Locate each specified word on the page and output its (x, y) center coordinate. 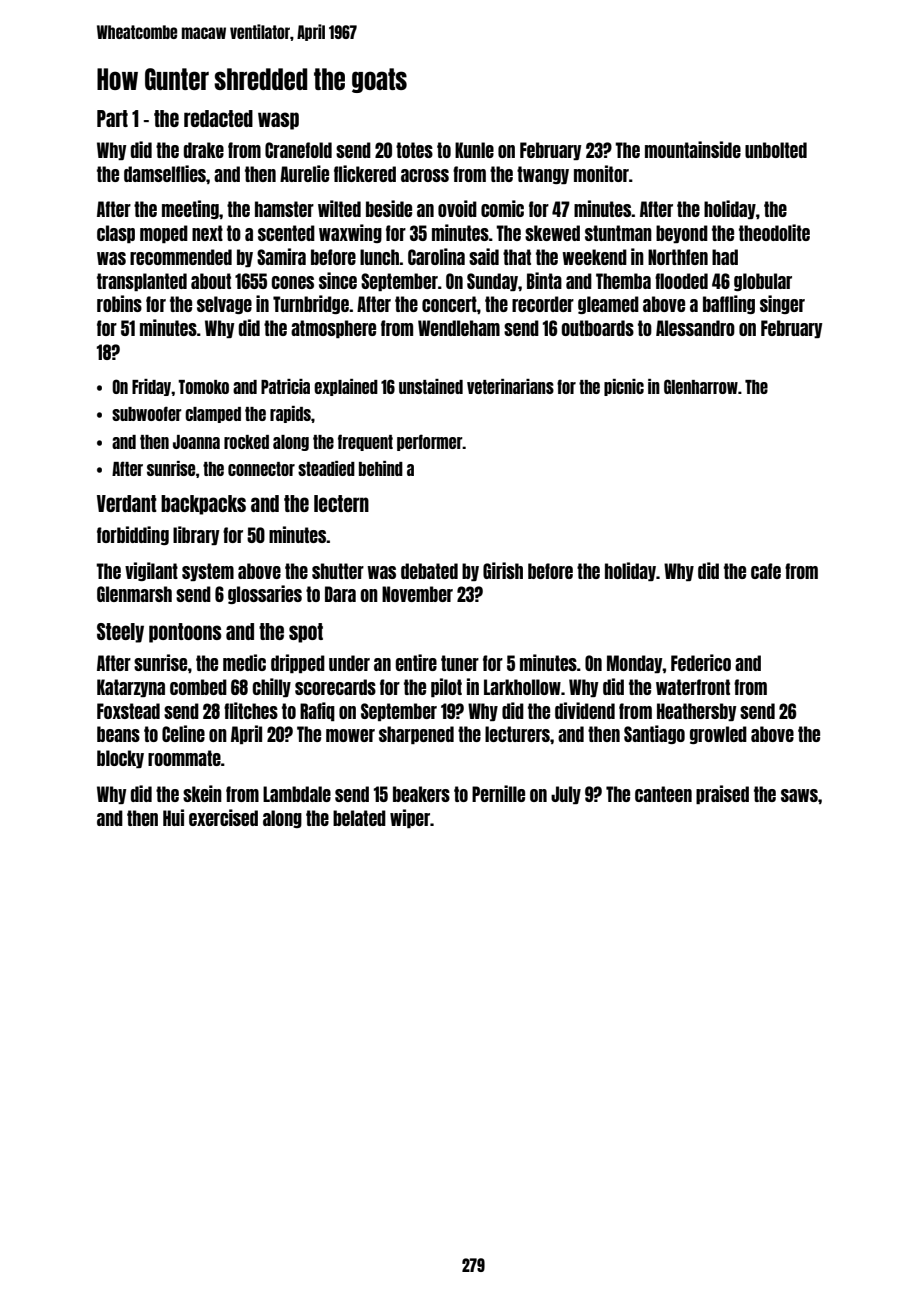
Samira (281, 256)
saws (799, 795)
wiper (410, 818)
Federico (701, 662)
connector (261, 469)
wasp (278, 121)
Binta (544, 280)
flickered (365, 173)
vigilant (151, 571)
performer (430, 442)
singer (782, 304)
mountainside (693, 149)
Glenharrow (701, 386)
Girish (503, 570)
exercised (223, 817)
